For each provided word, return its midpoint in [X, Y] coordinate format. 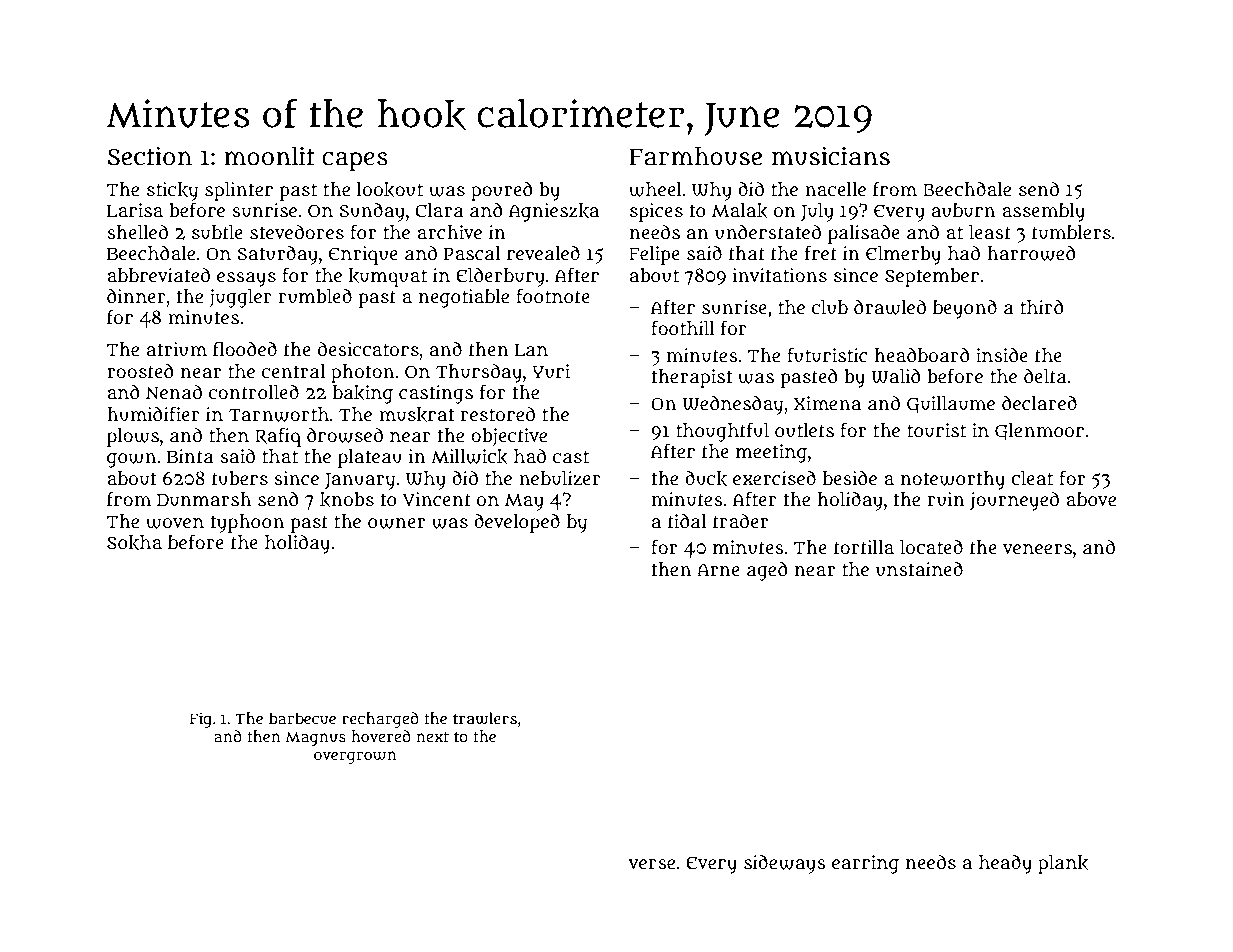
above [1091, 499]
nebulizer [560, 478]
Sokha [134, 543]
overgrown [355, 757]
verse [651, 864]
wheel [655, 189]
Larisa [135, 210]
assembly [1043, 212]
